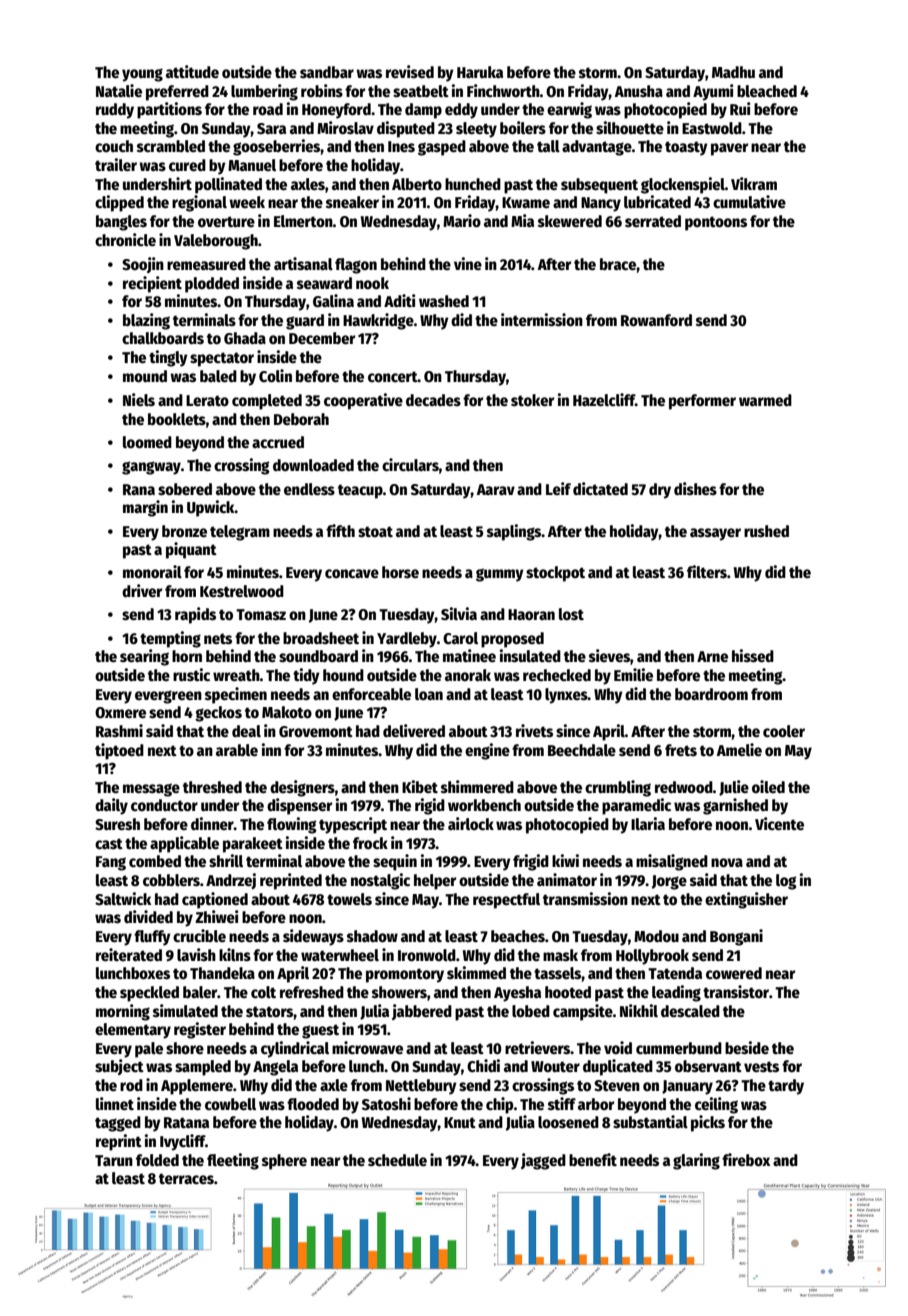 This document has width=908, height=1316. Describe the element at coordinates (571, 614) in the document. I see `lost` at that location.
